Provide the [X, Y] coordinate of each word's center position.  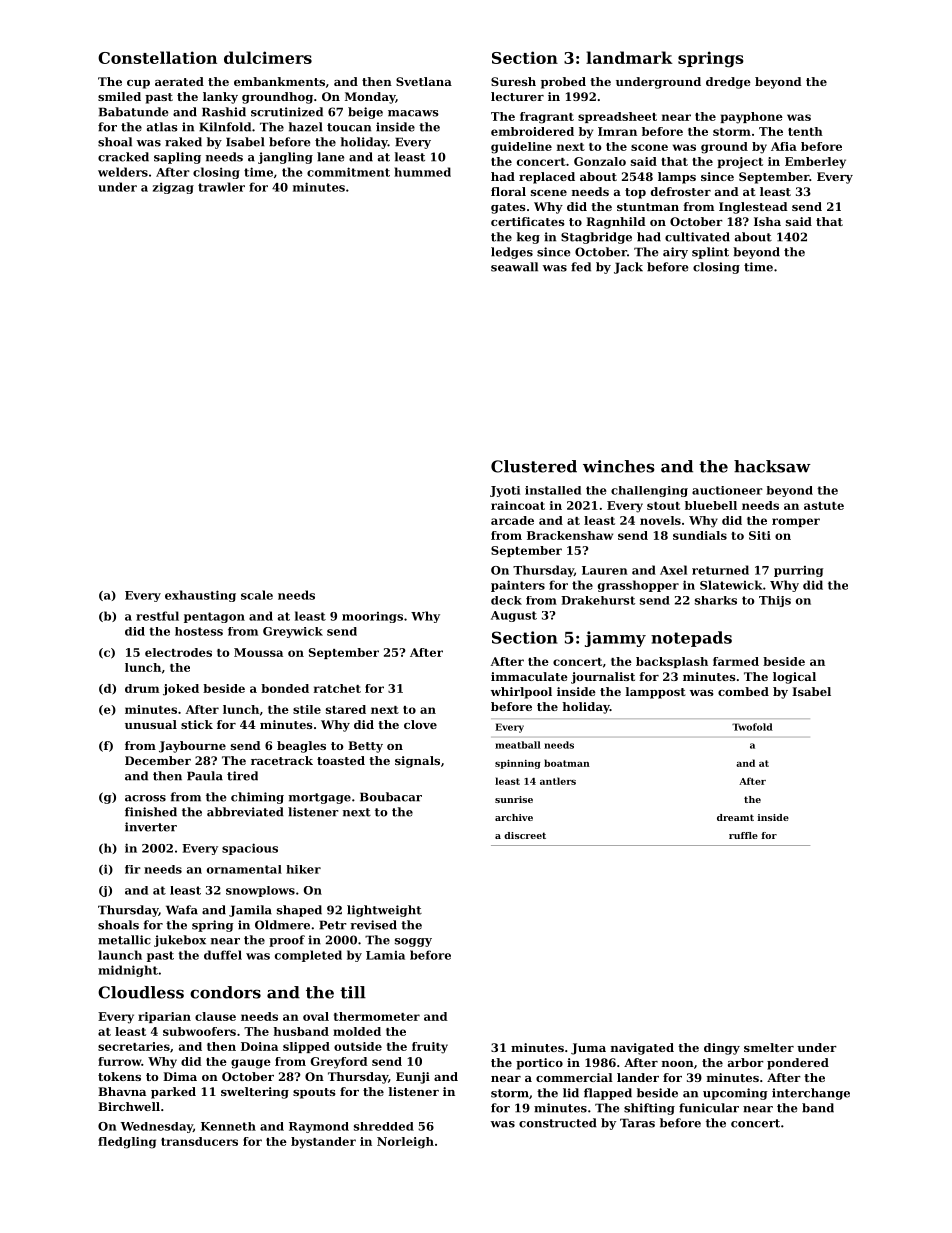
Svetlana [424, 81]
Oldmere [282, 925]
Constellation [157, 57]
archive [514, 817]
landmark [629, 57]
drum [142, 688]
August [514, 616]
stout [663, 506]
